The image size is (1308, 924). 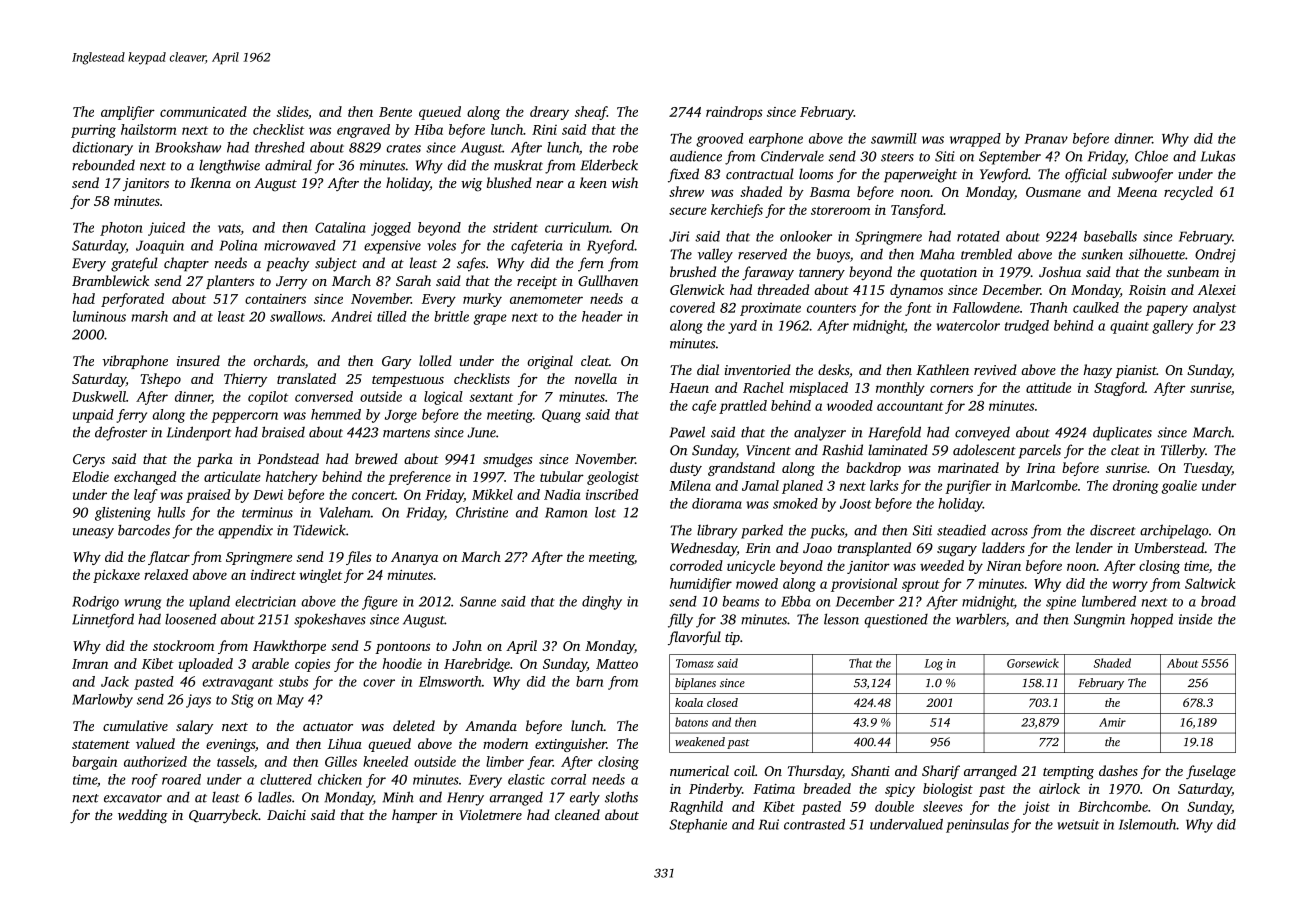 What do you see at coordinates (121, 229) in the image?
I see `photon` at bounding box center [121, 229].
